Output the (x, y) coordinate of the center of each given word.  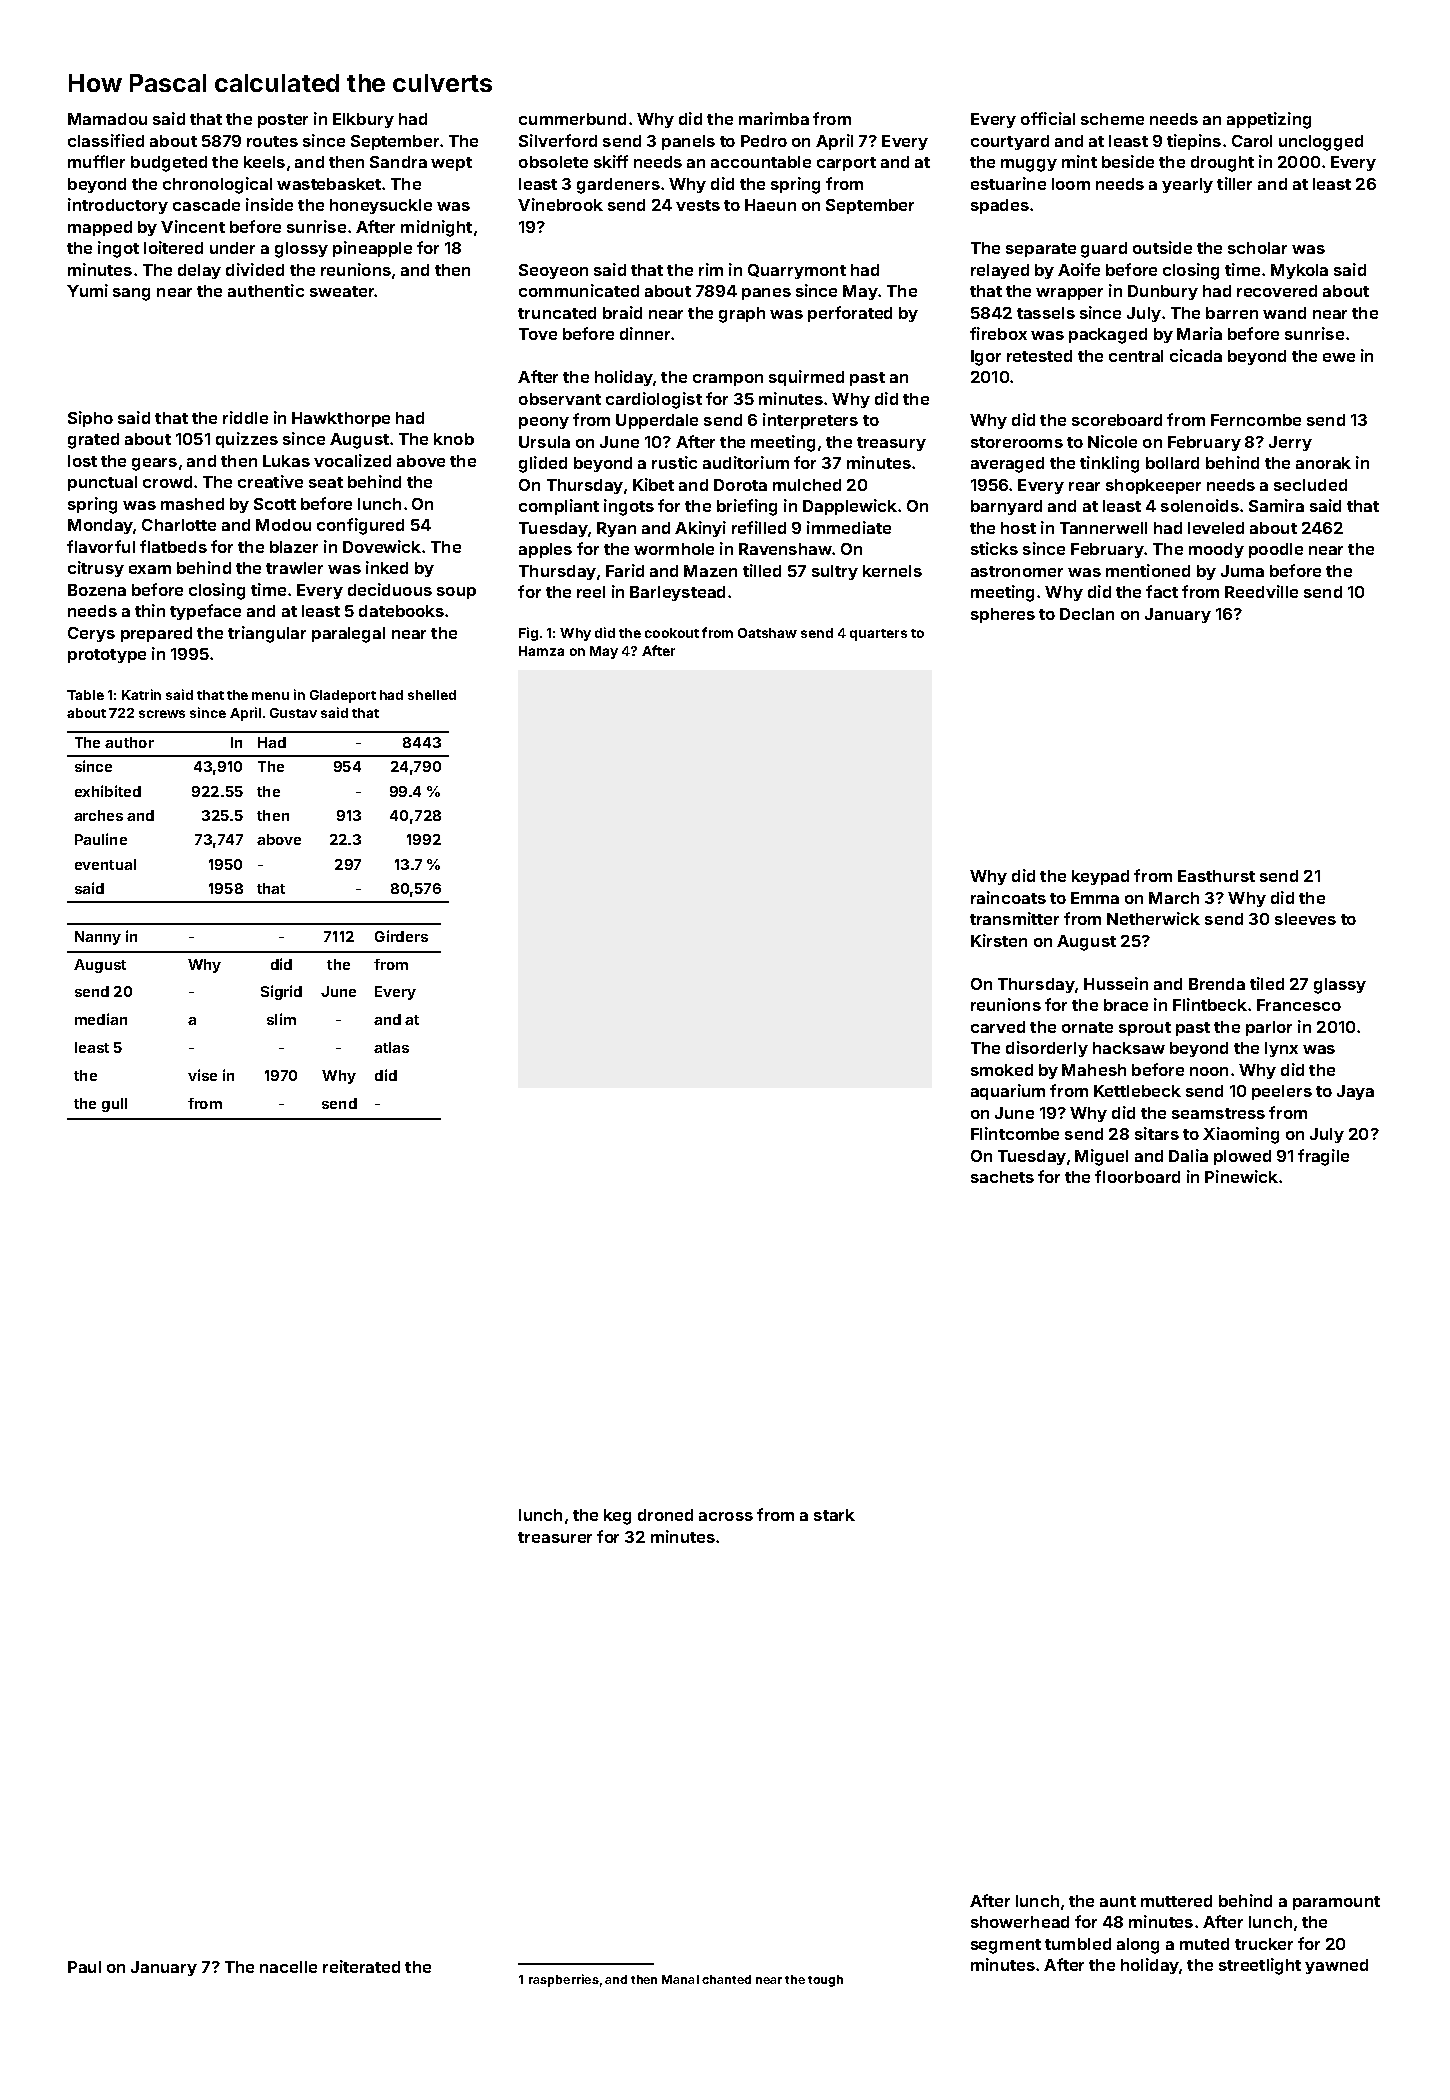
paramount (1336, 1903)
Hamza (541, 651)
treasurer (555, 1537)
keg (617, 1517)
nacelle (288, 1967)
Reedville (1261, 591)
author (129, 742)
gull (114, 1105)
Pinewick (1241, 1176)
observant (560, 399)
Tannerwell (1103, 528)
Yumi (87, 290)
